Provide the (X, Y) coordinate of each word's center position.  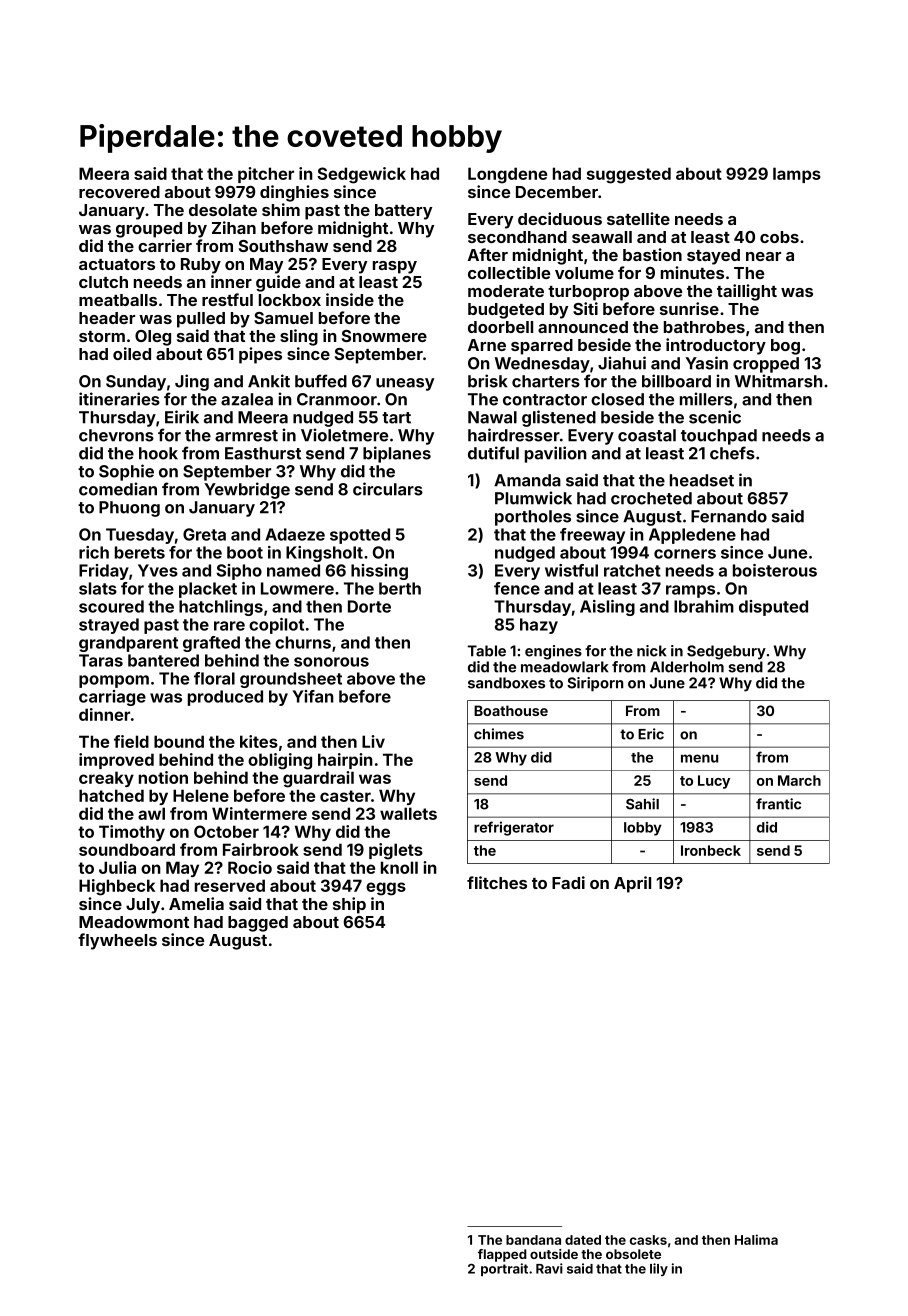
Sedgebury (726, 652)
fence (517, 588)
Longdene (507, 175)
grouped (149, 230)
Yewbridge (247, 490)
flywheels (117, 941)
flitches (497, 882)
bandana (533, 1240)
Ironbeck (711, 850)
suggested (629, 175)
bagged (258, 924)
